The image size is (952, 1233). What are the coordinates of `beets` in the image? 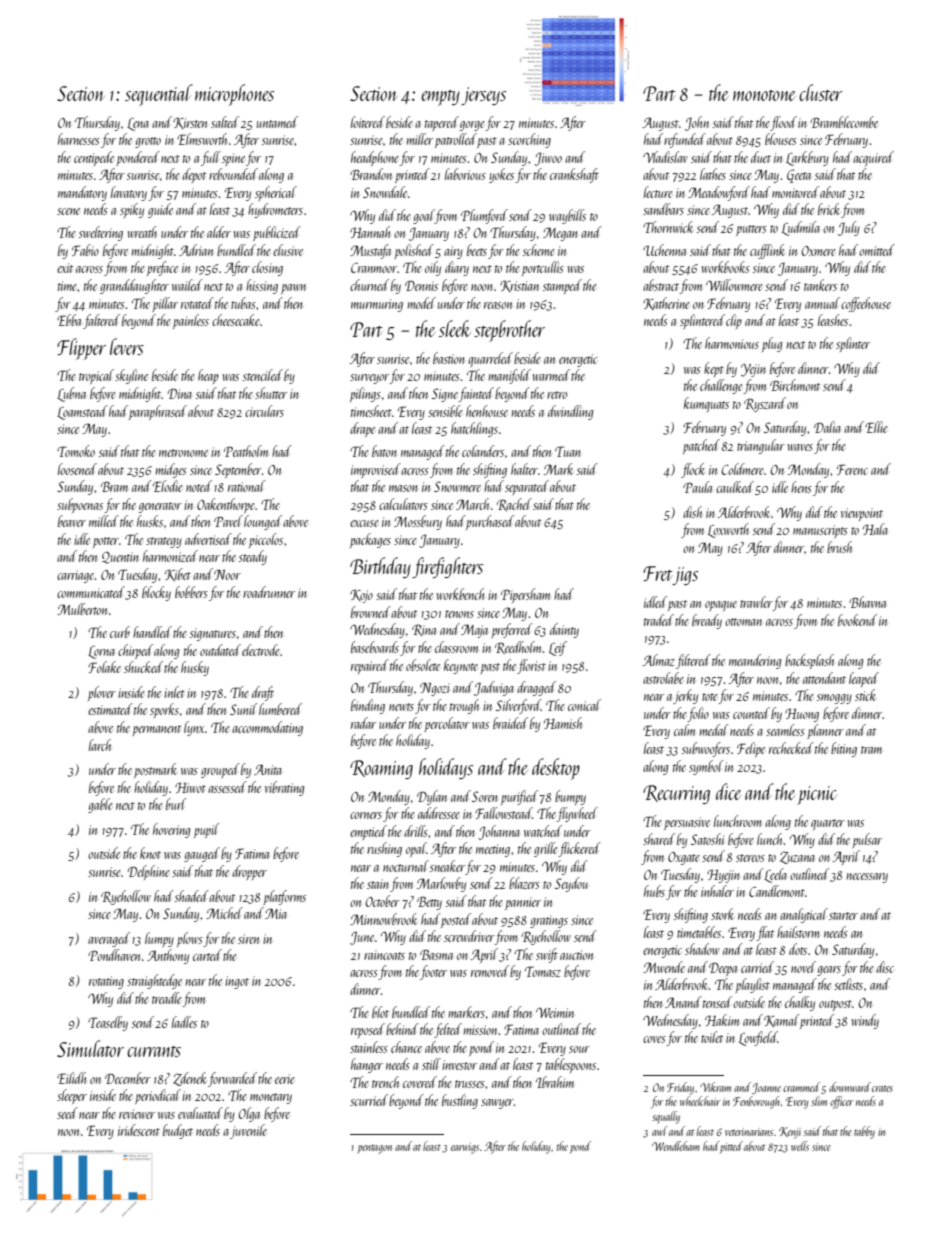 It's located at (477, 250).
